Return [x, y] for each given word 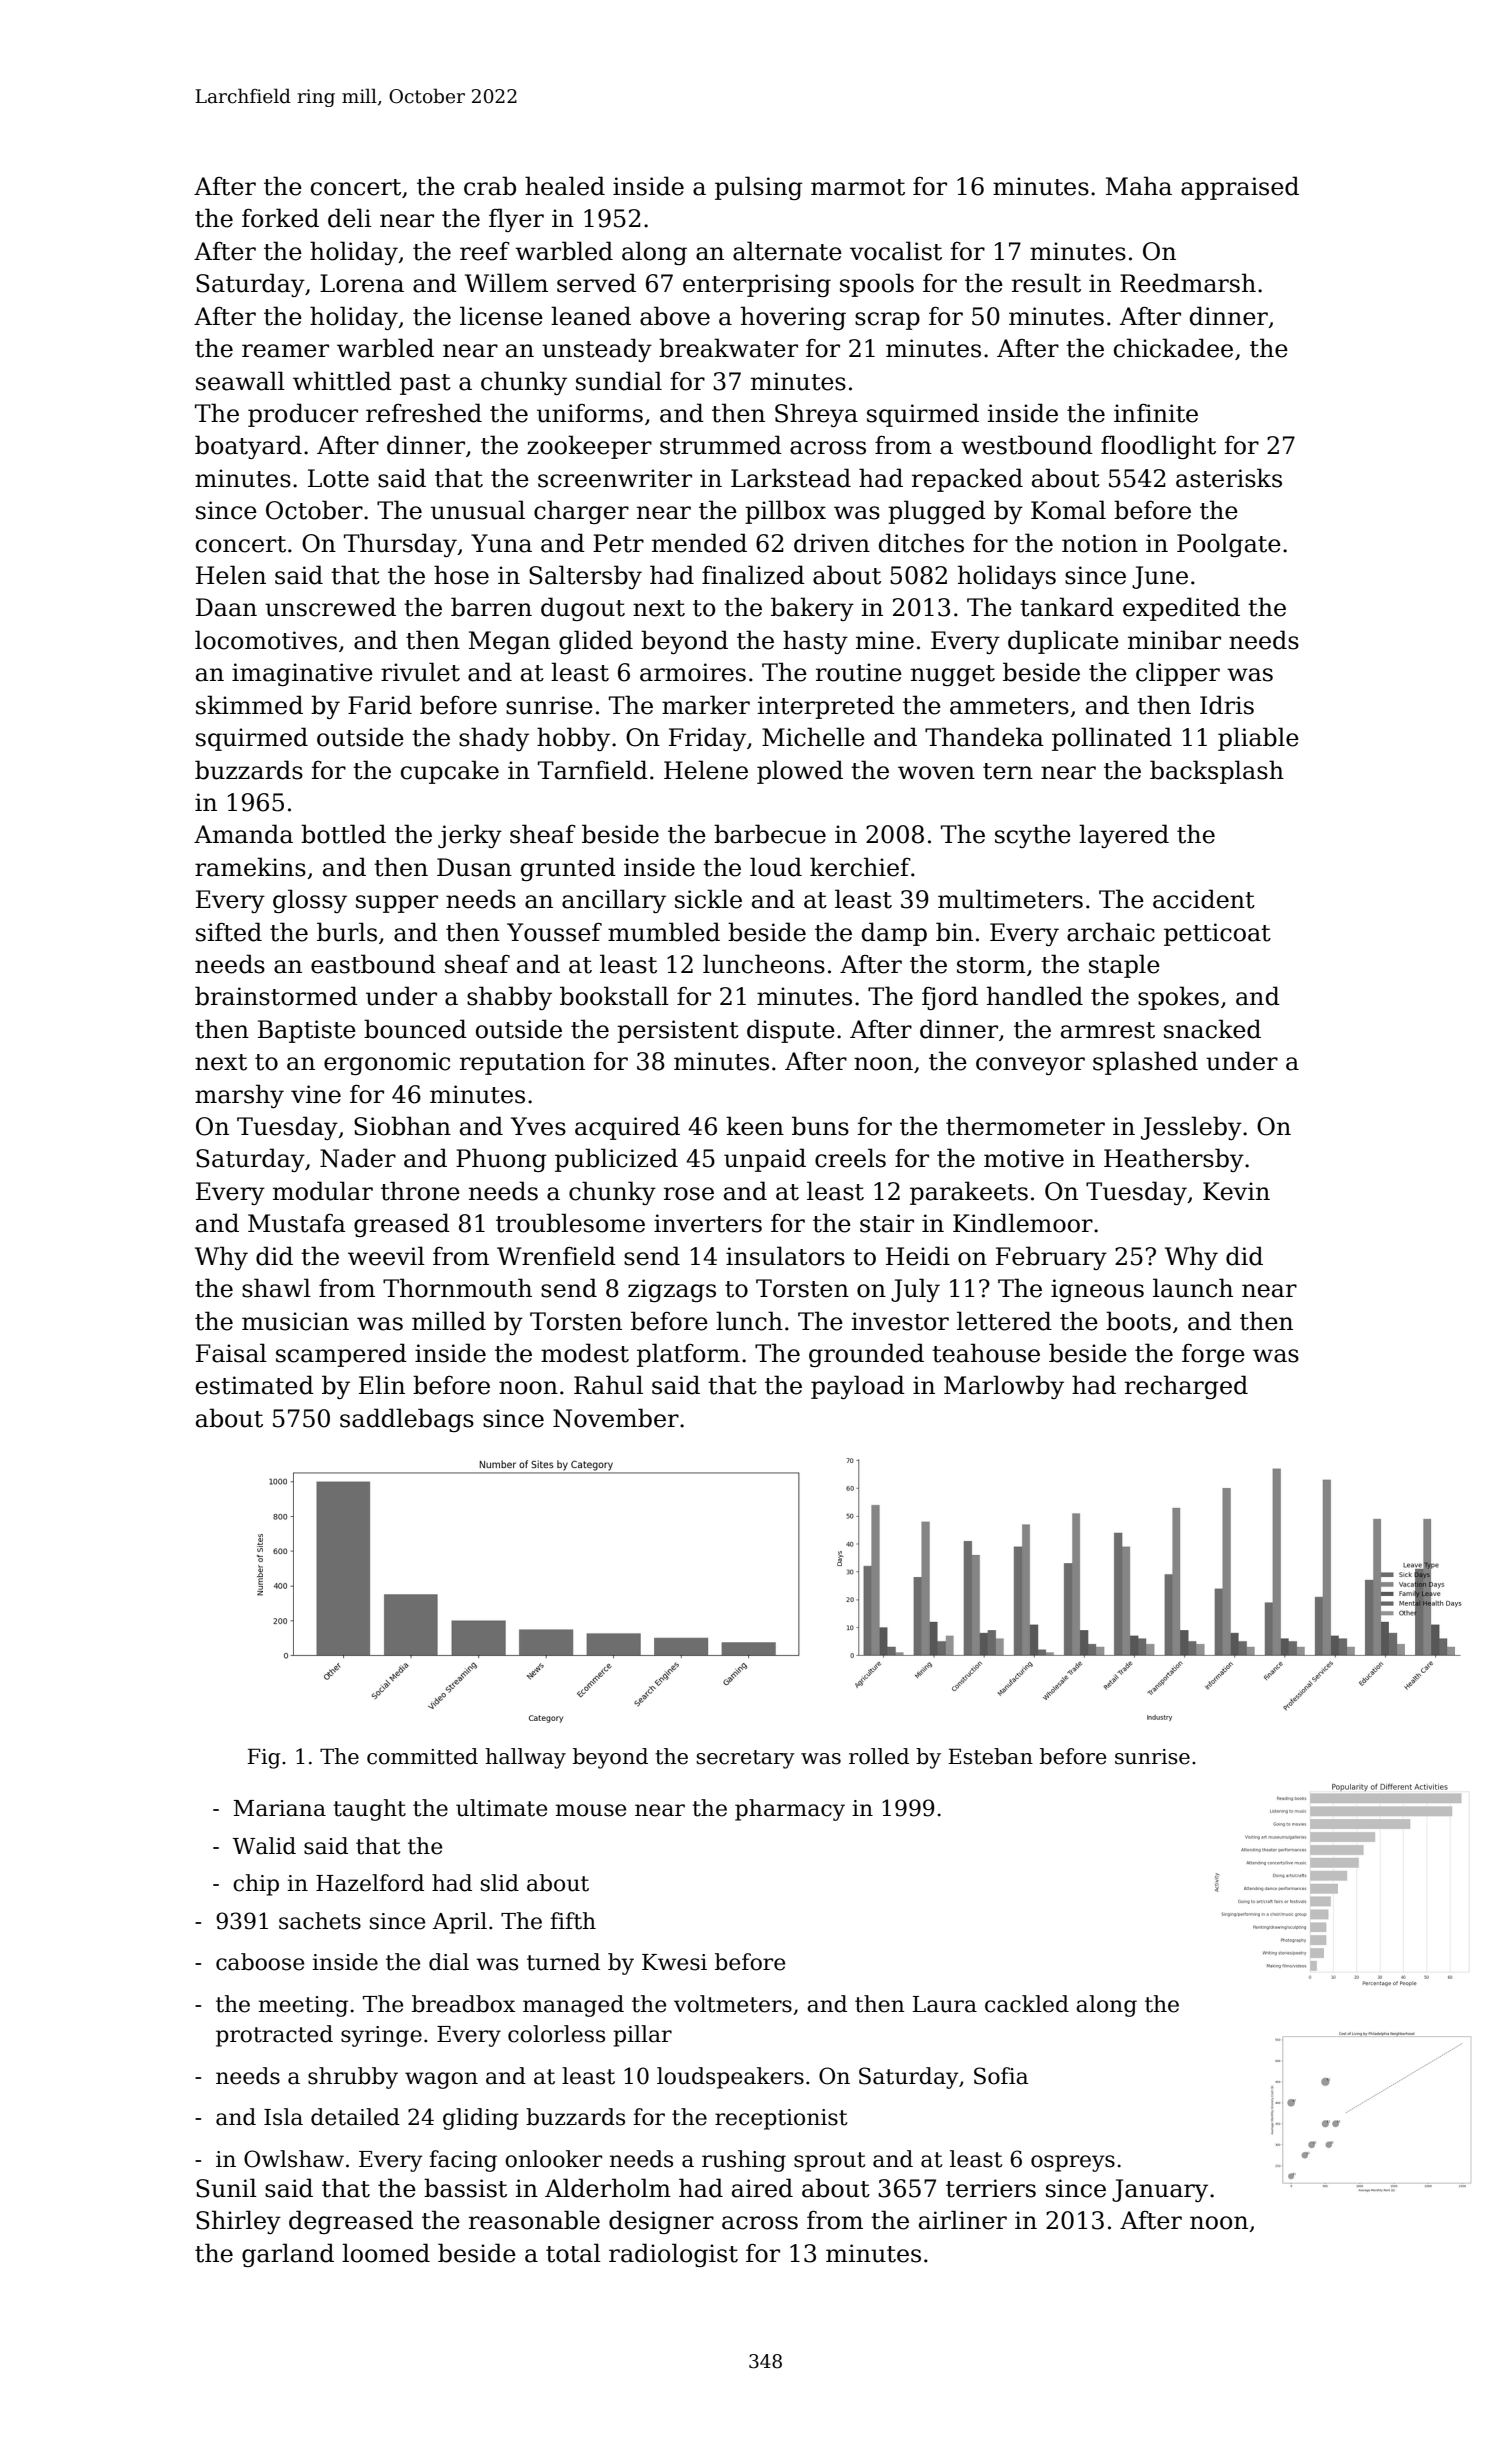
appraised [1240, 188]
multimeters [1010, 899]
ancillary [614, 901]
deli [349, 218]
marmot [858, 187]
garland [288, 2255]
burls [347, 932]
